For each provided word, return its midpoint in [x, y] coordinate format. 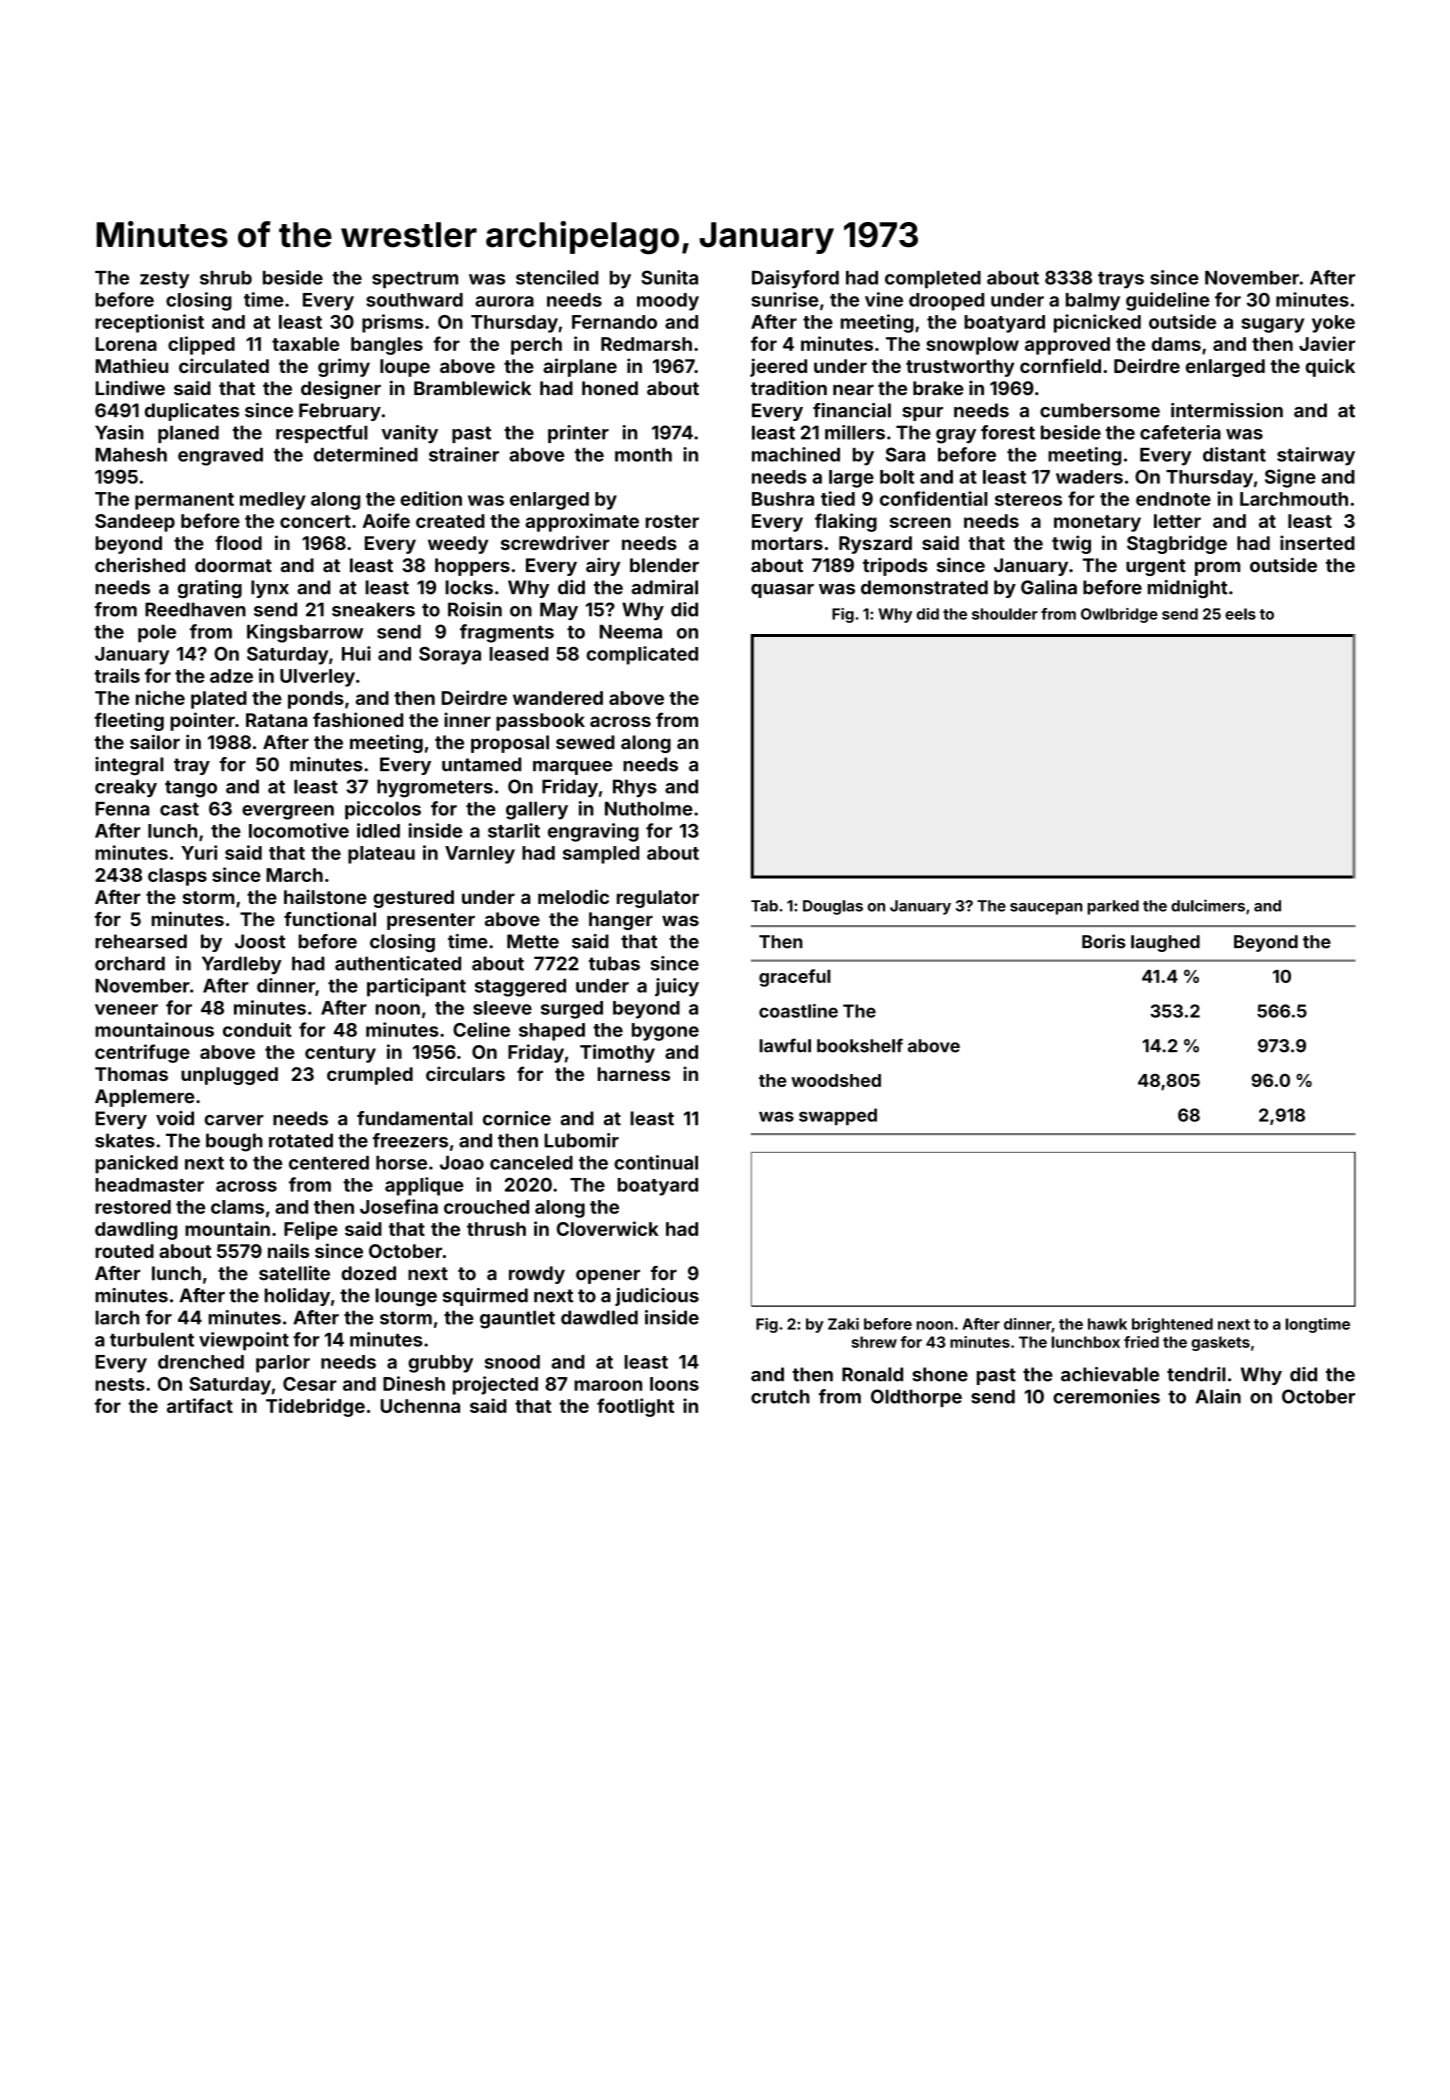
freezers [410, 1140]
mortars [787, 543]
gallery [537, 810]
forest [1008, 432]
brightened [1172, 1325]
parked [1113, 907]
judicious [657, 1297]
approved [1067, 346]
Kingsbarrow [305, 633]
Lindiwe [130, 388]
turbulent [152, 1339]
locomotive [299, 830]
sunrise [785, 299]
